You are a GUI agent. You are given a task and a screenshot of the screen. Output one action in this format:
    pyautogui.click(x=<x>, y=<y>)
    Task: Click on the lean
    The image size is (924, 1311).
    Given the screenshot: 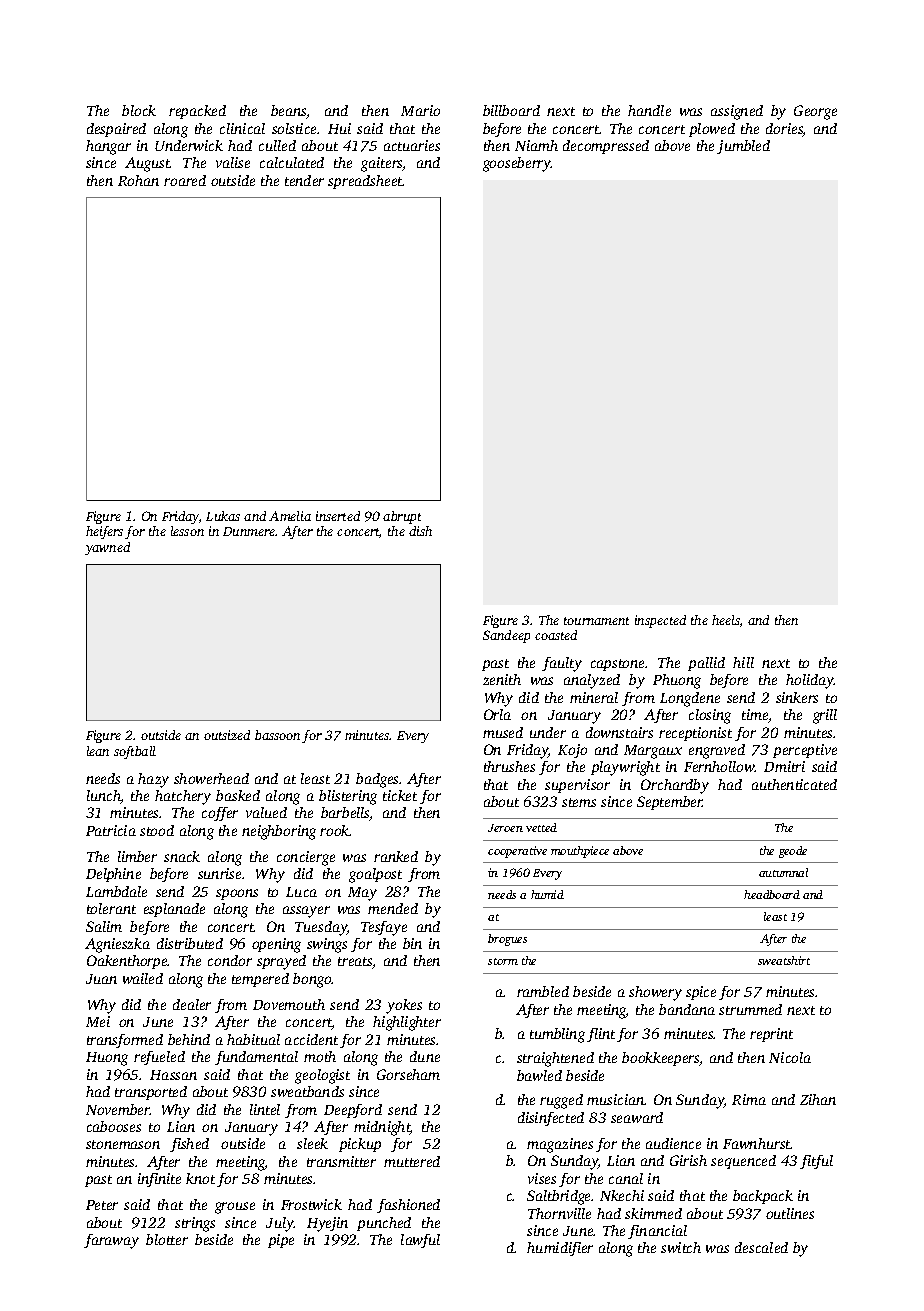 What is the action you would take?
    pyautogui.click(x=98, y=751)
